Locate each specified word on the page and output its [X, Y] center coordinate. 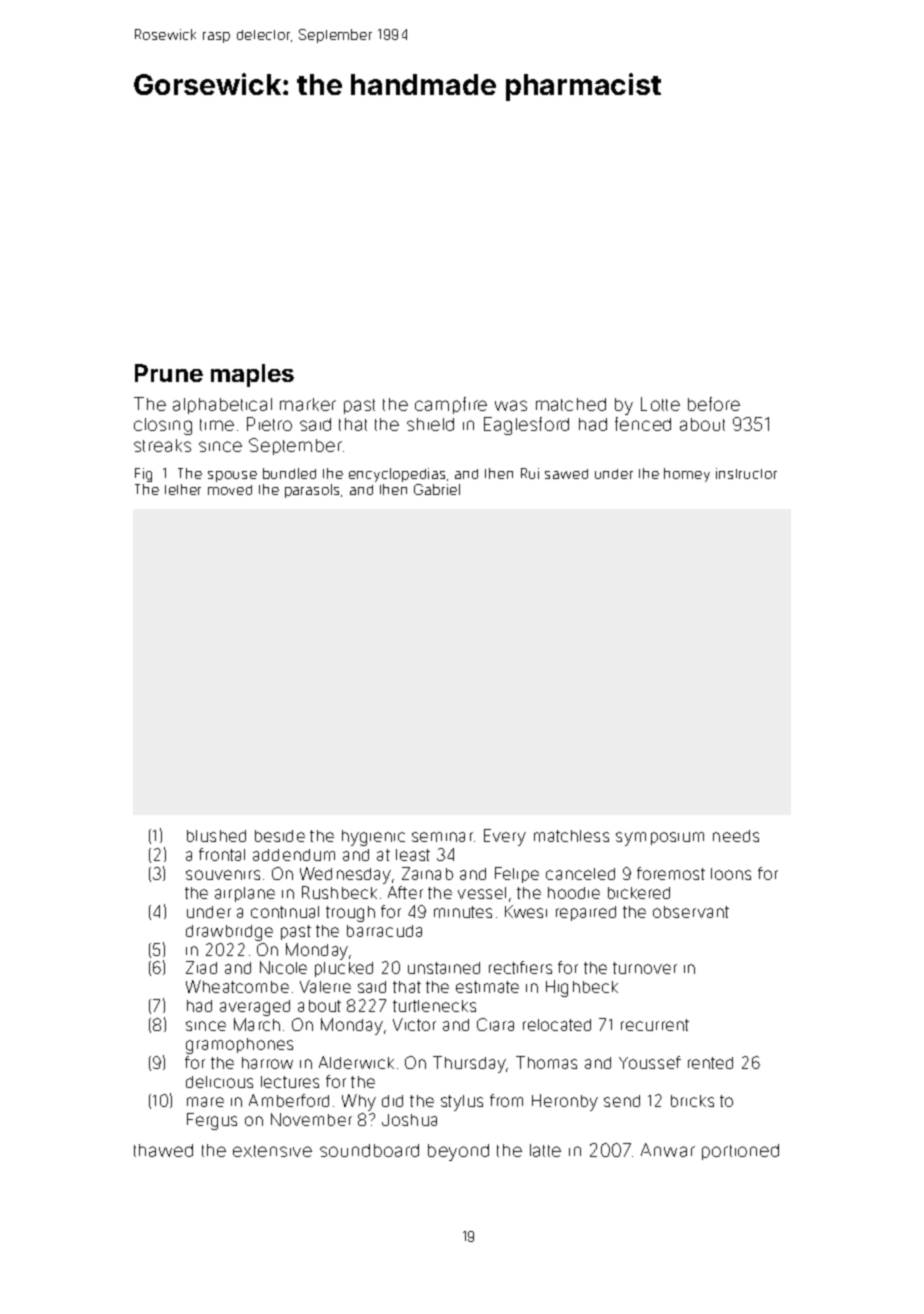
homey [687, 475]
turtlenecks [434, 1006]
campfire [451, 405]
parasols [312, 491]
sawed [566, 474]
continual [285, 912]
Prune [169, 373]
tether [183, 489]
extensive [272, 1151]
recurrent [655, 1025]
